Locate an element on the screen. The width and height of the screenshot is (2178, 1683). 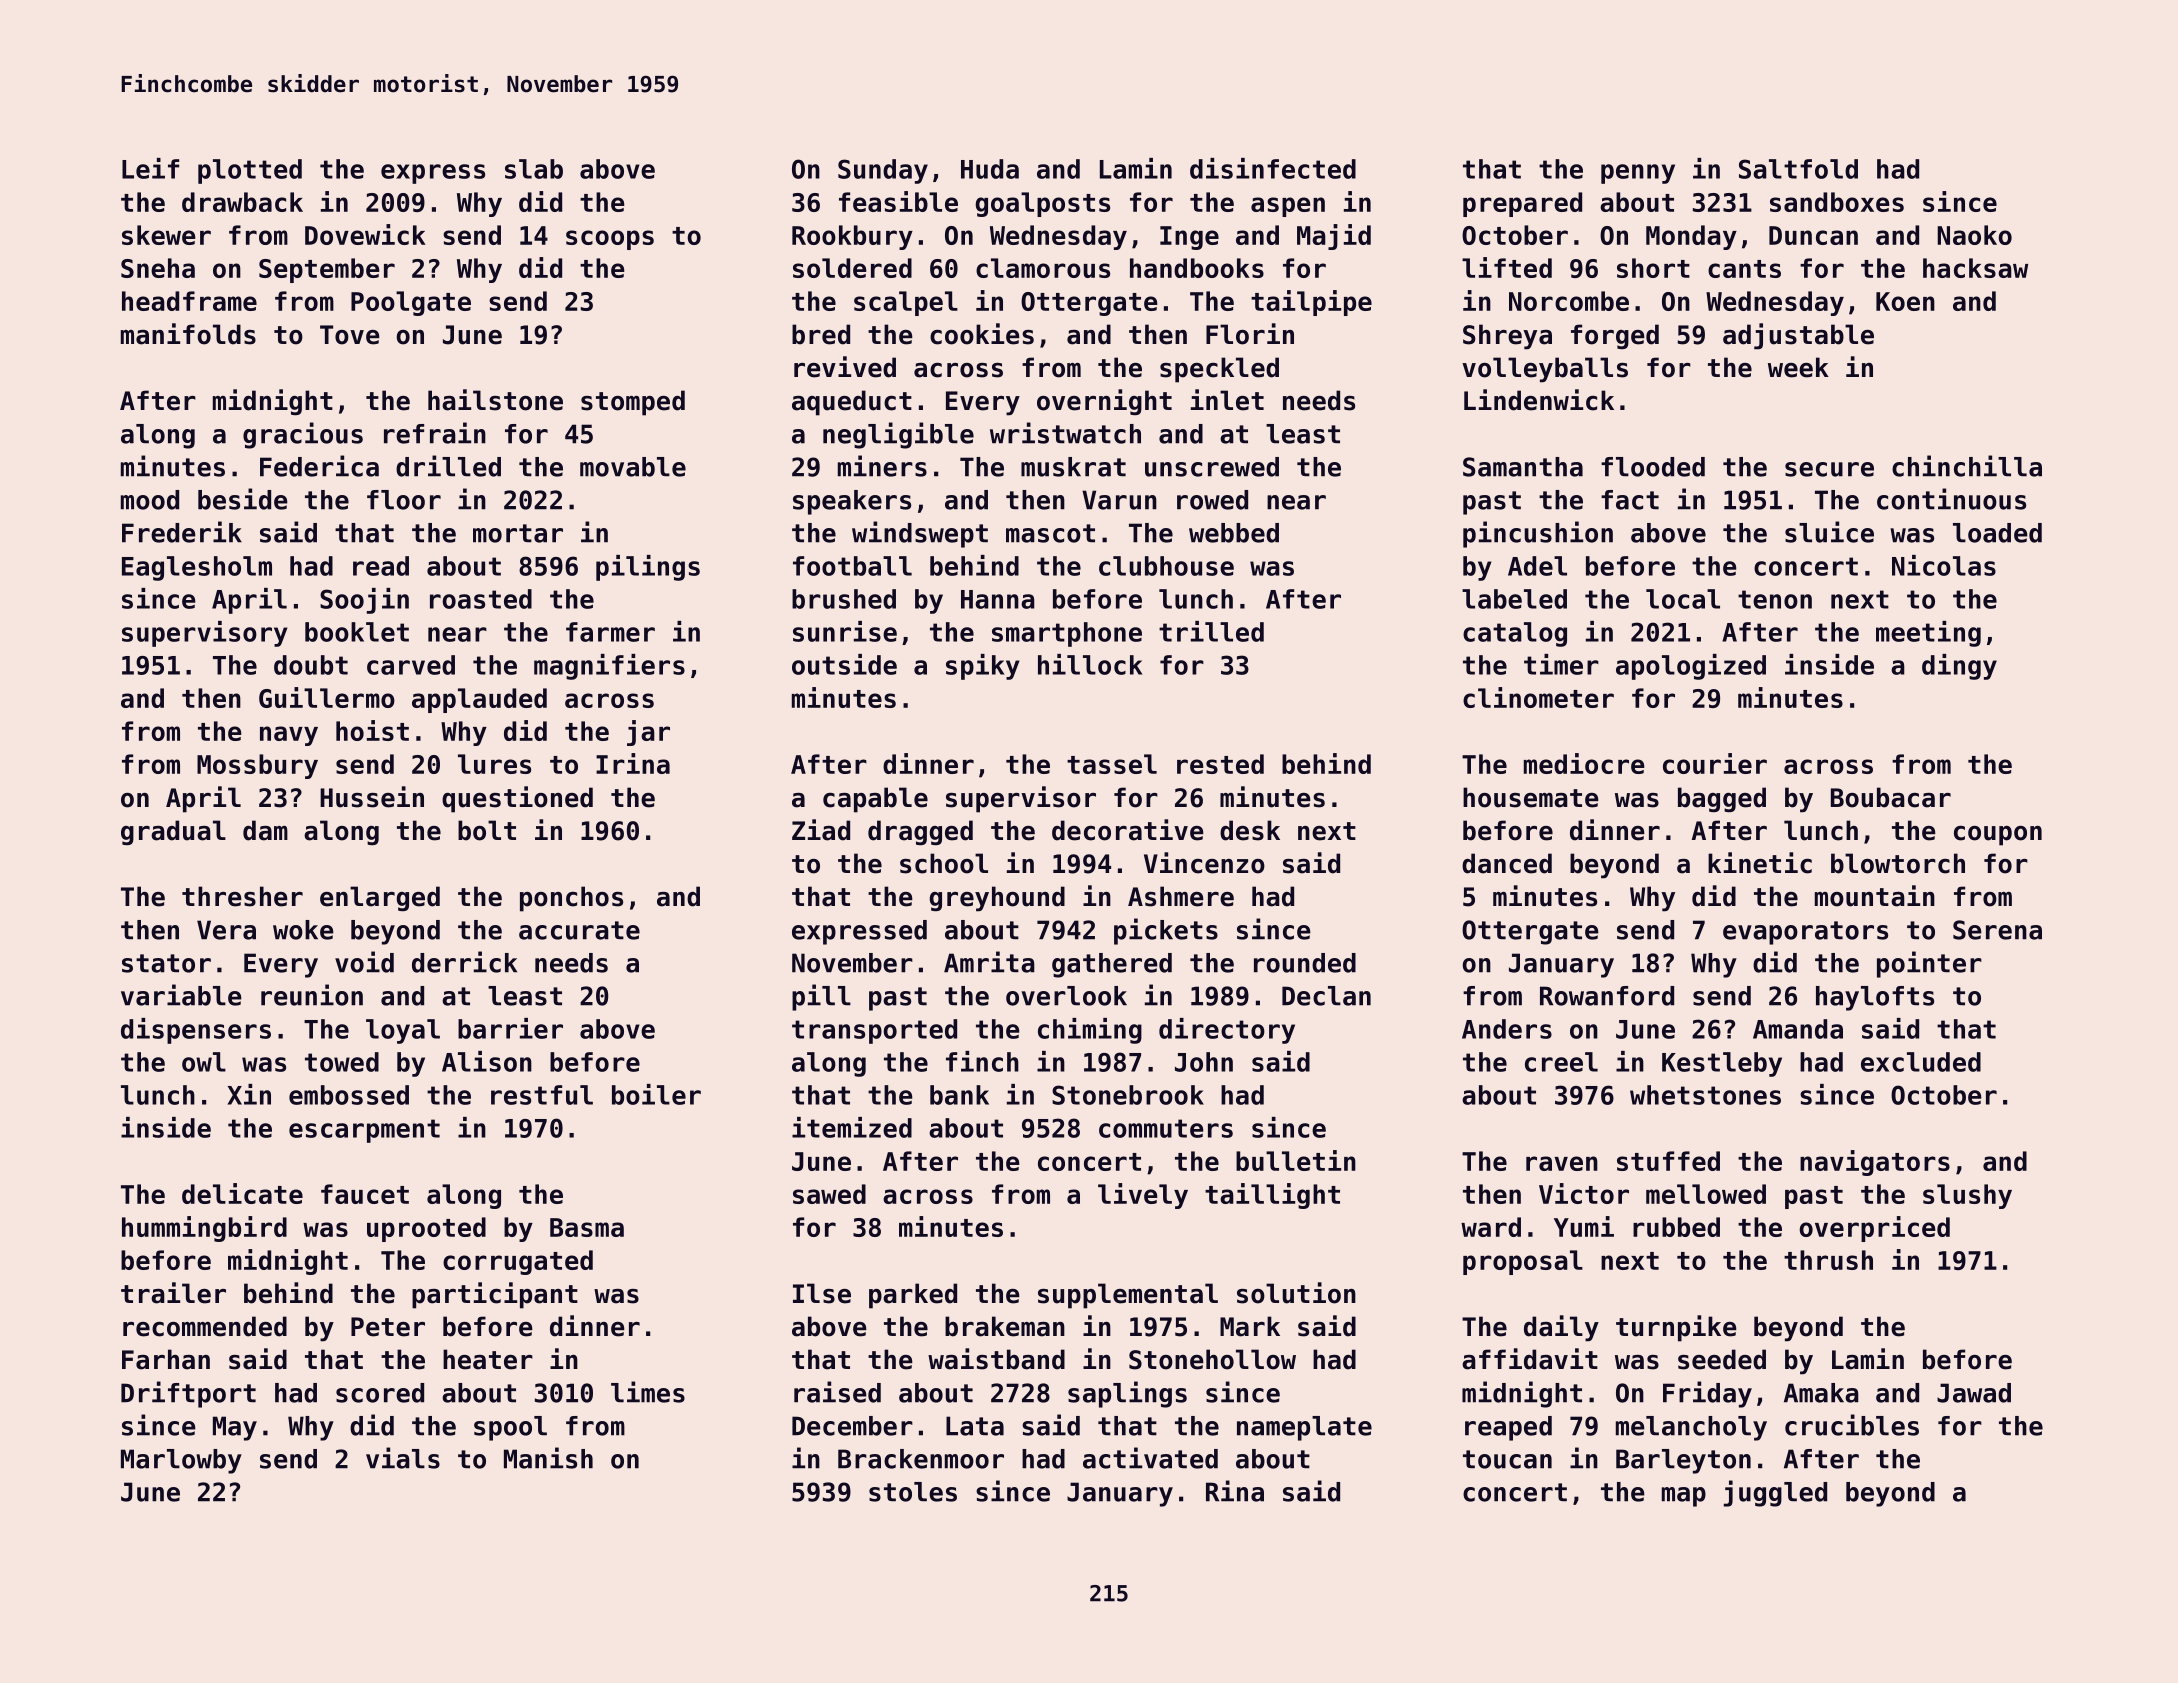
Vincenzo is located at coordinates (1204, 863).
